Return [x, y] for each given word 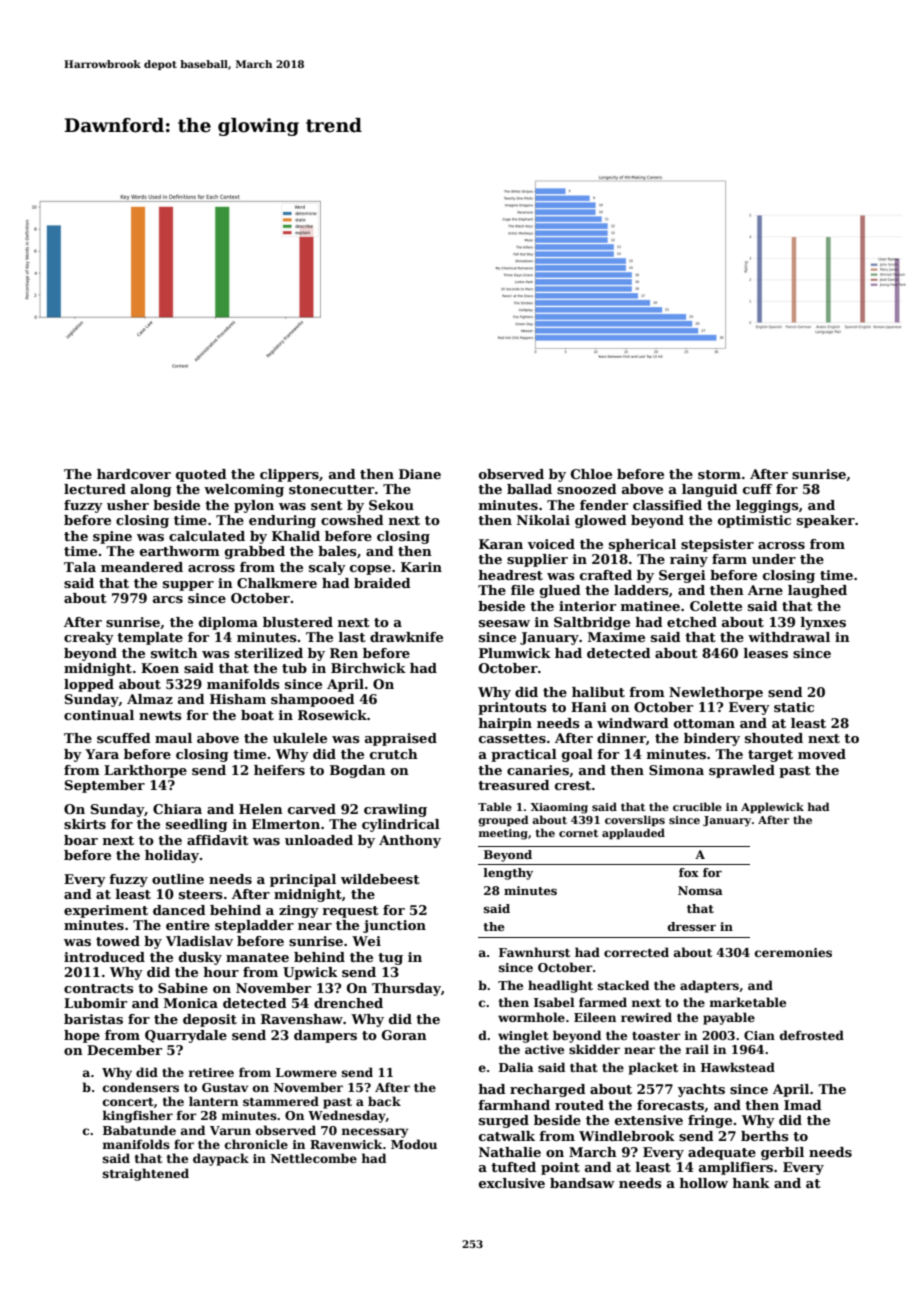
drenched [348, 1003]
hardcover [134, 474]
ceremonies [793, 952]
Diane [420, 474]
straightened [146, 1174]
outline [178, 879]
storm [719, 474]
